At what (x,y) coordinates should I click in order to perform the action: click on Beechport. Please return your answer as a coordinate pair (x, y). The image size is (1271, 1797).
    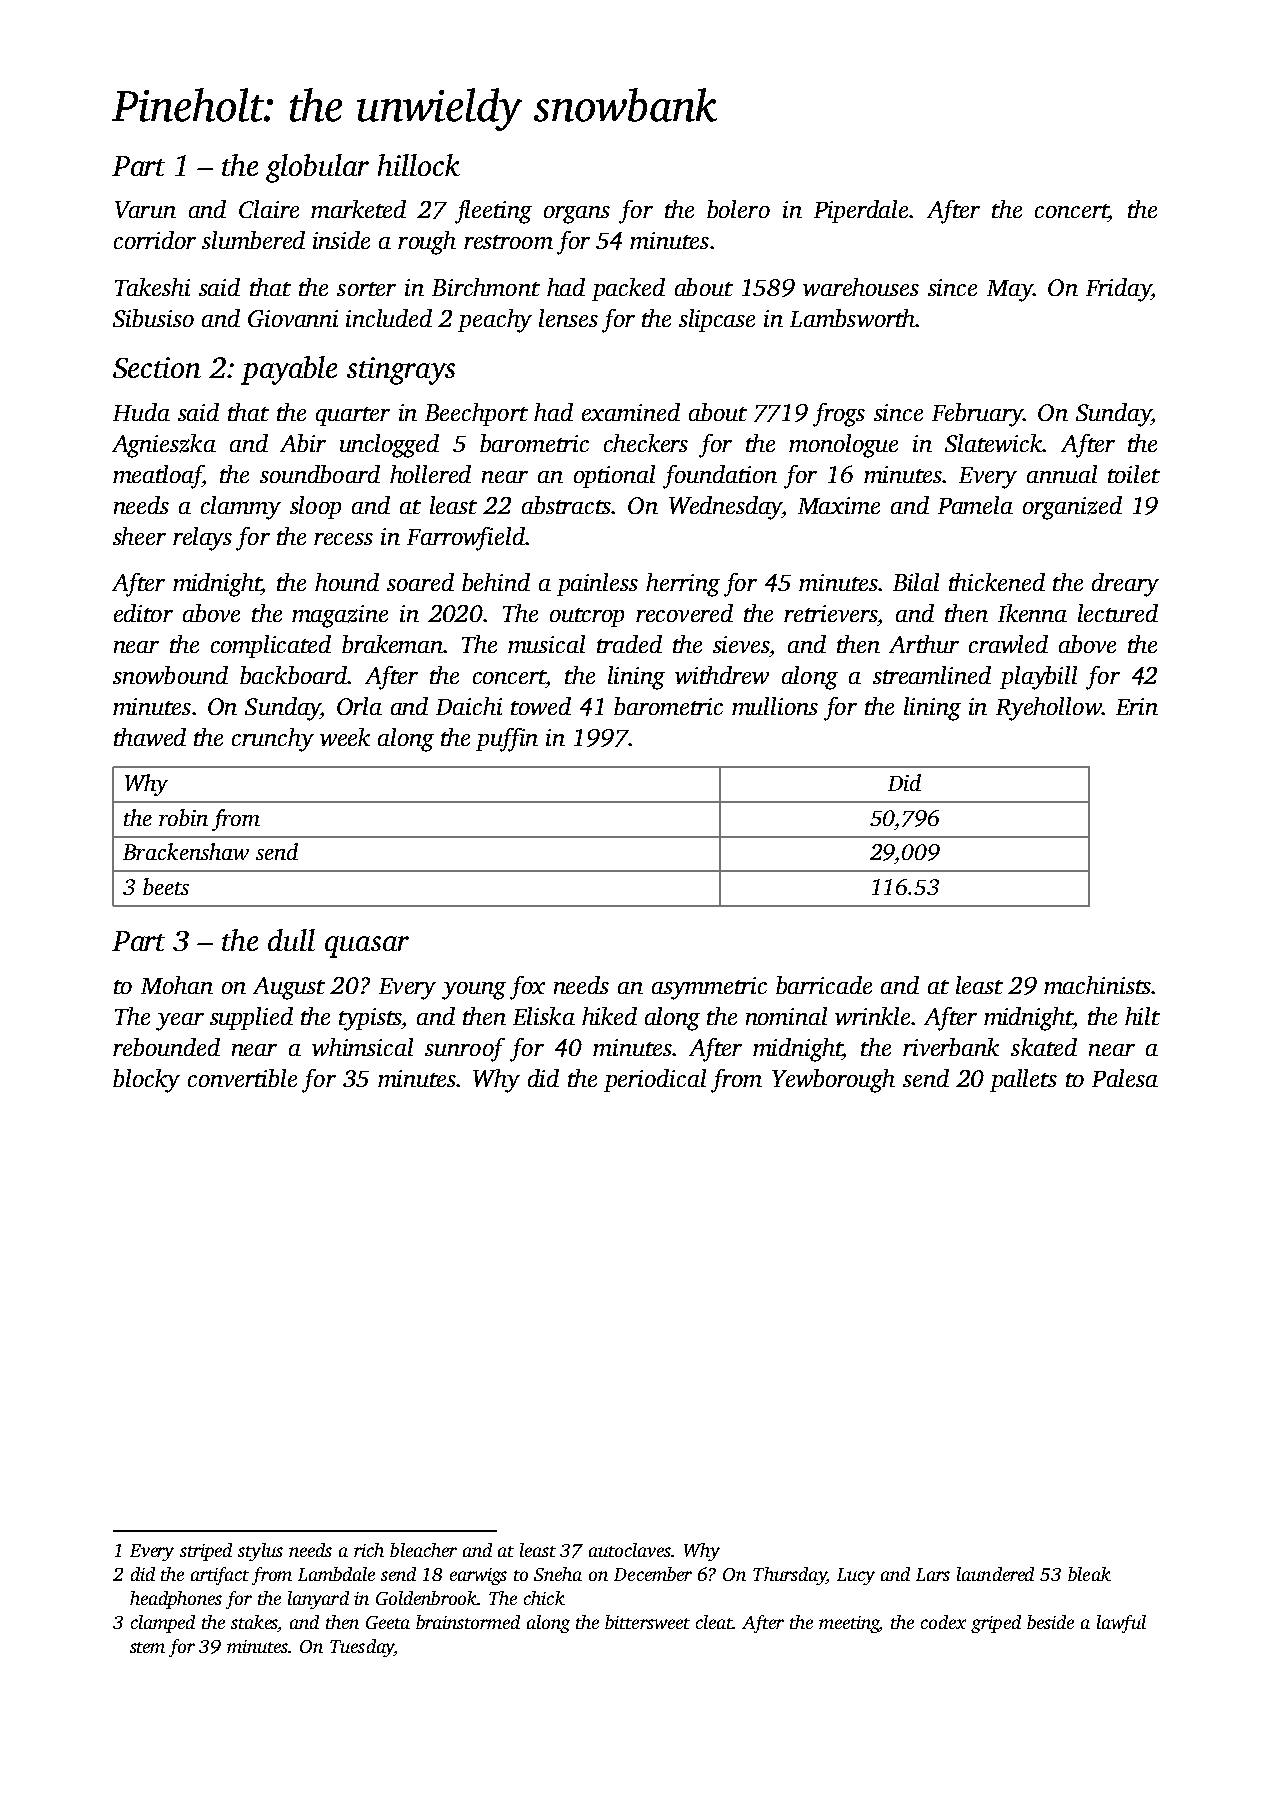
    Looking at the image, I should click on (476, 414).
